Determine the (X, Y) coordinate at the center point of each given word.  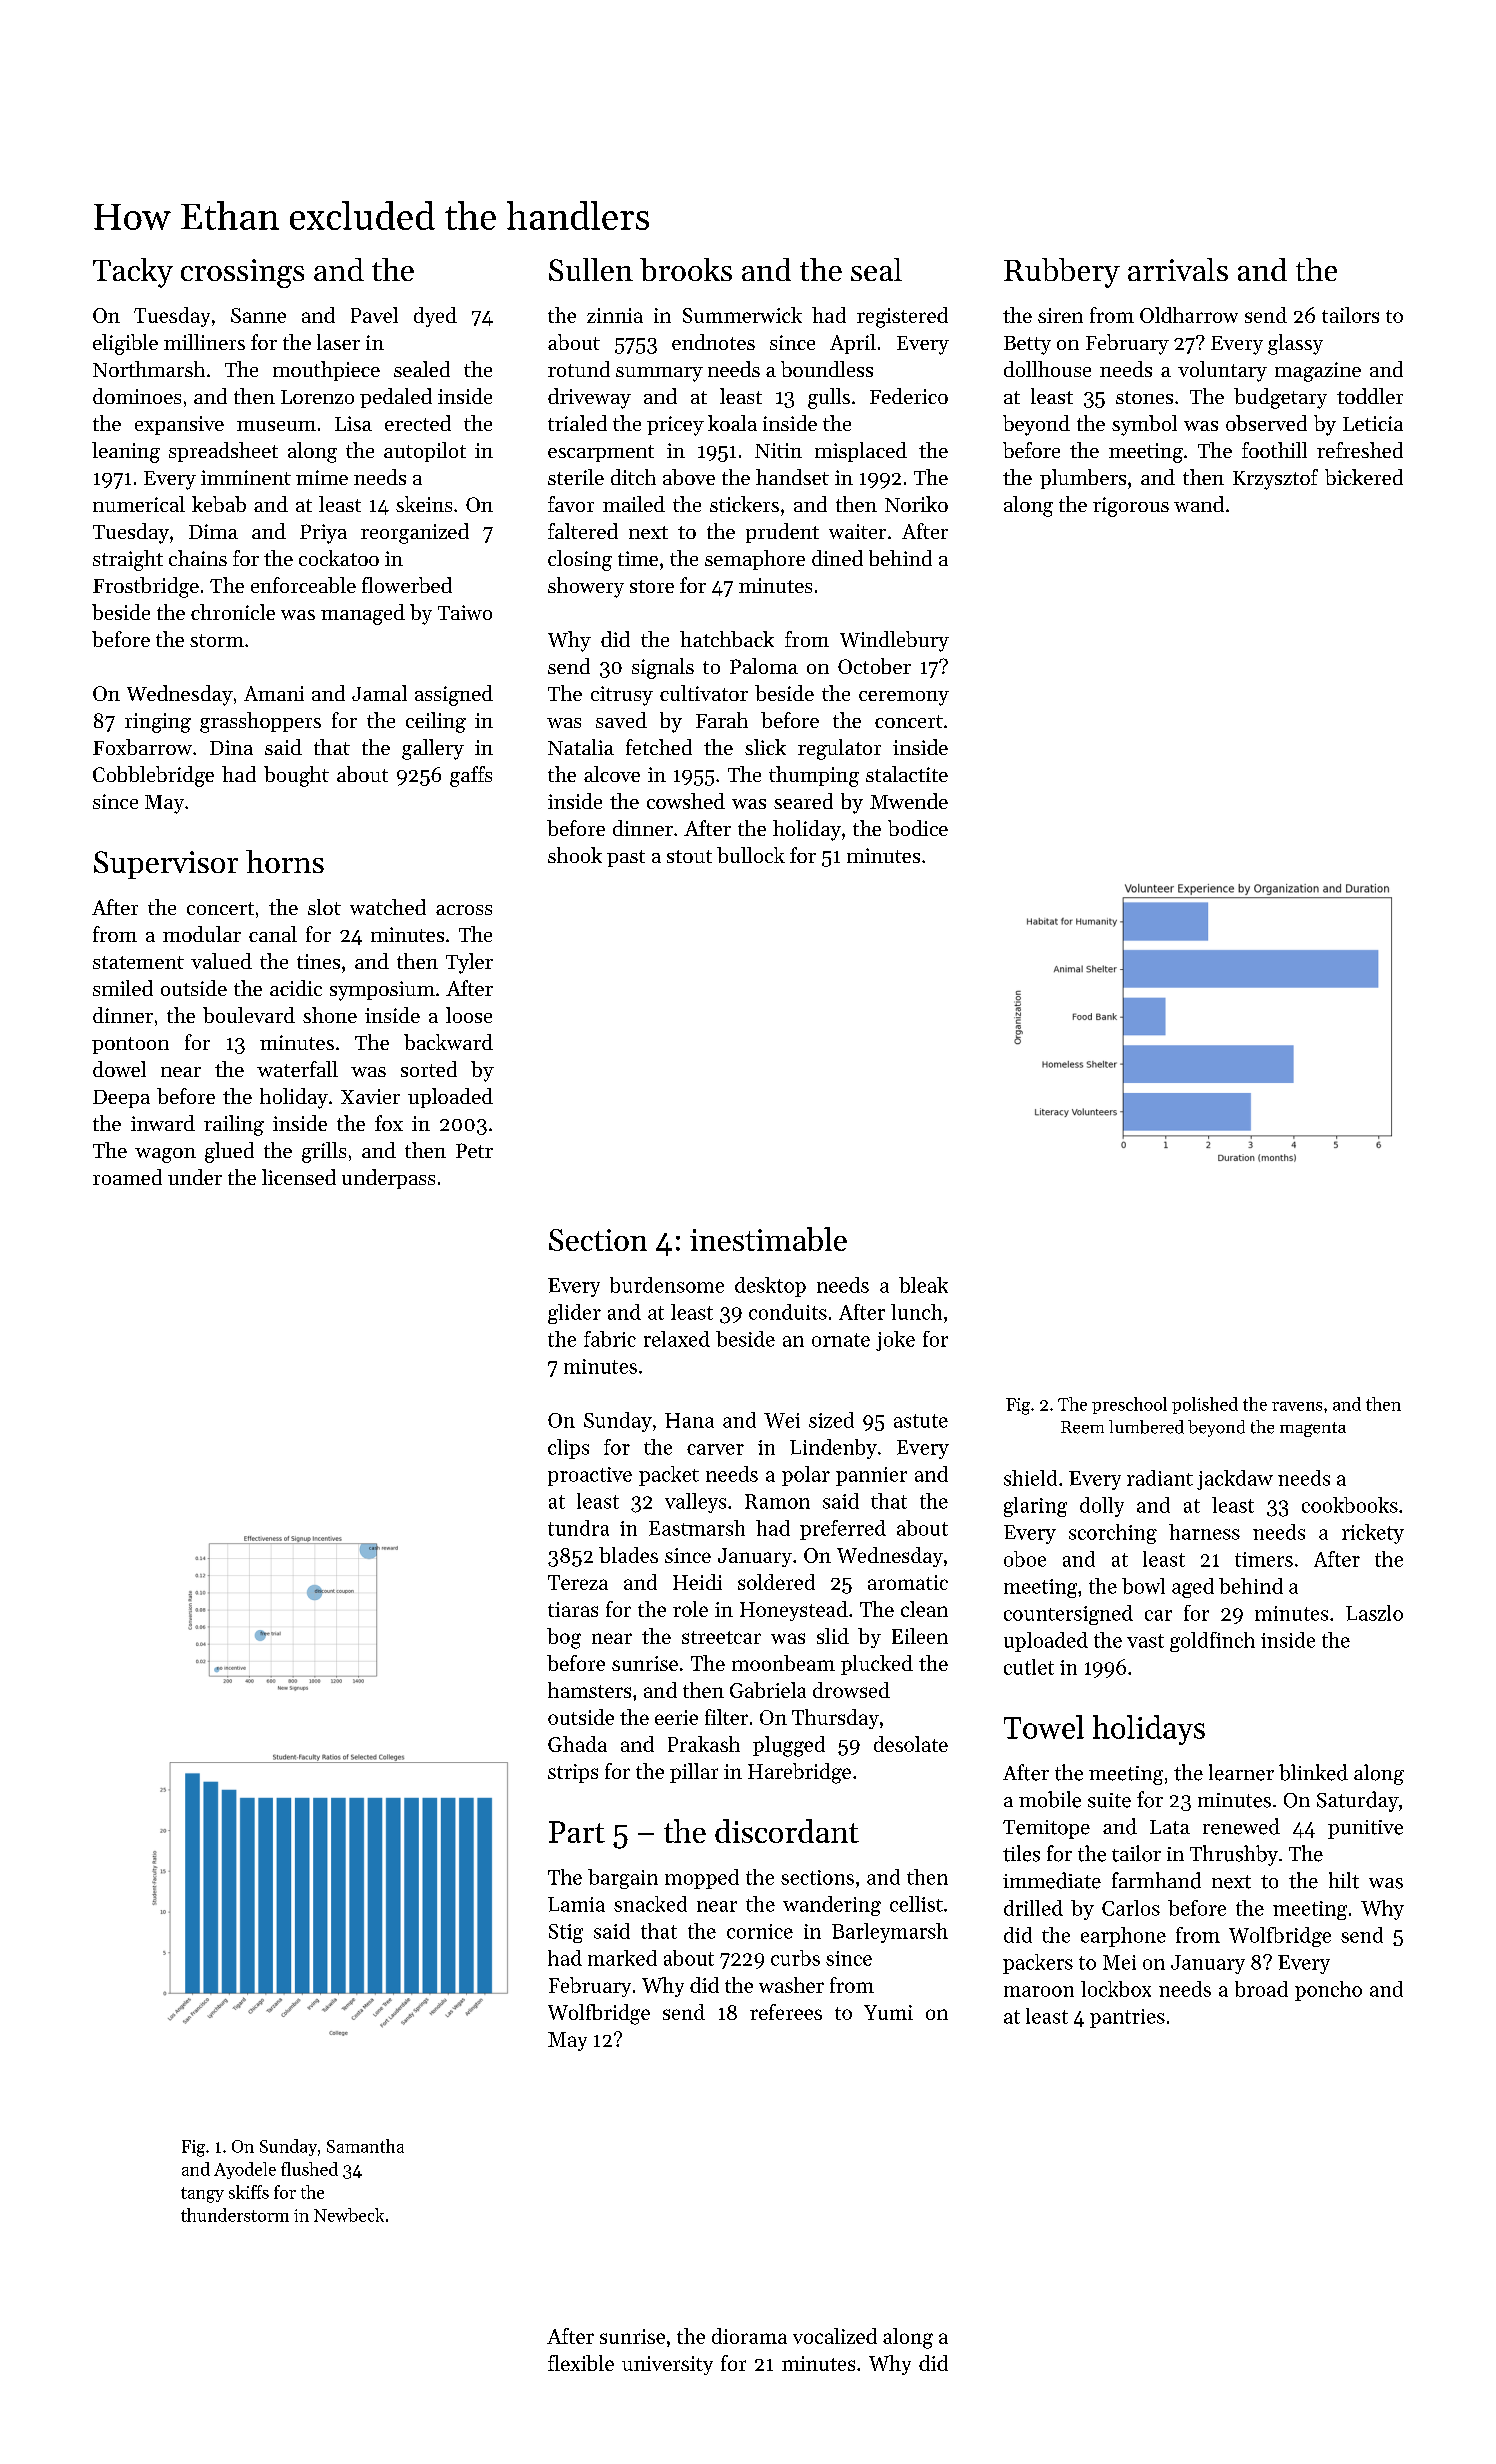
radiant (1160, 1478)
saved (621, 720)
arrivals (1178, 269)
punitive (1365, 1829)
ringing (158, 723)
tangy (202, 2195)
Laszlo (1374, 1613)
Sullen (591, 269)
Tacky (133, 273)
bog (564, 1638)
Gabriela (768, 1690)
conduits (788, 1312)
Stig (566, 1933)
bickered (1364, 477)
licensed (299, 1177)
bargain (623, 1879)
